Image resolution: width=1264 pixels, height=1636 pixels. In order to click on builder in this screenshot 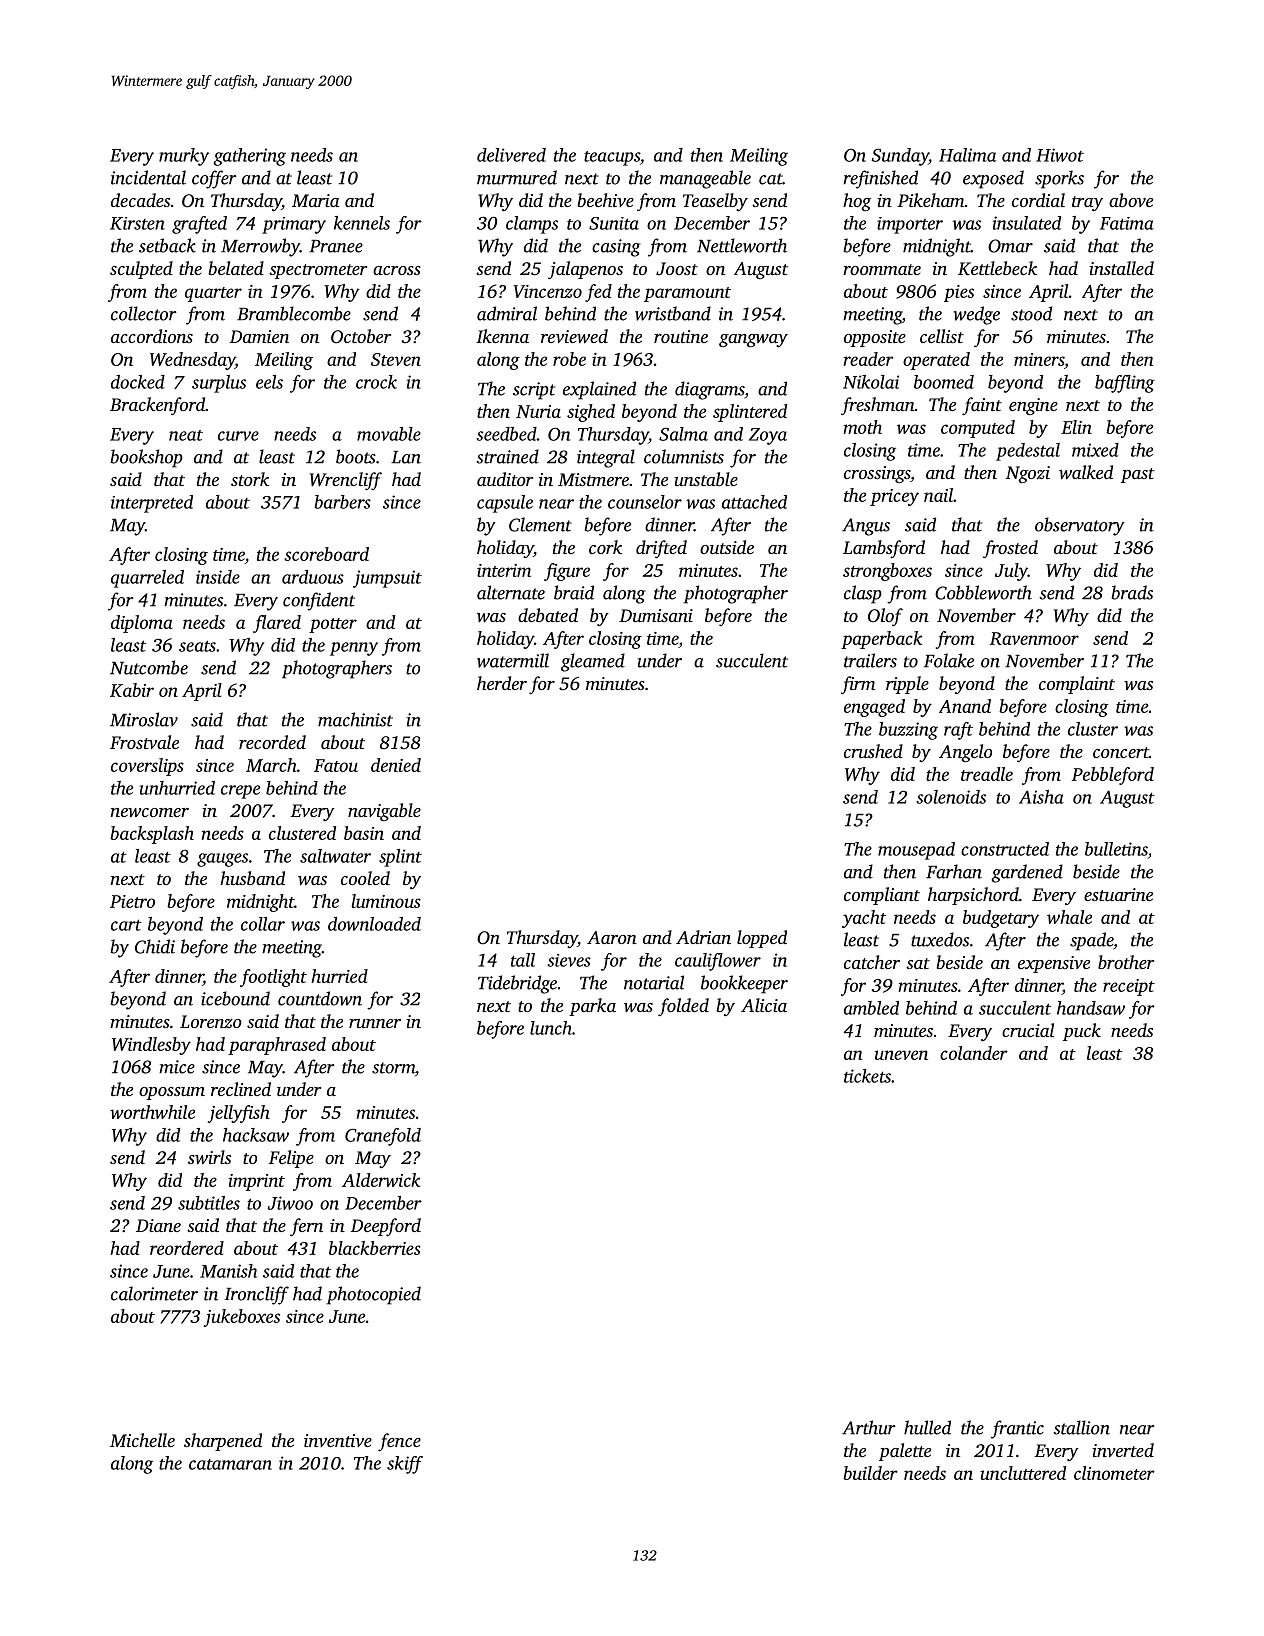, I will do `click(870, 1473)`.
